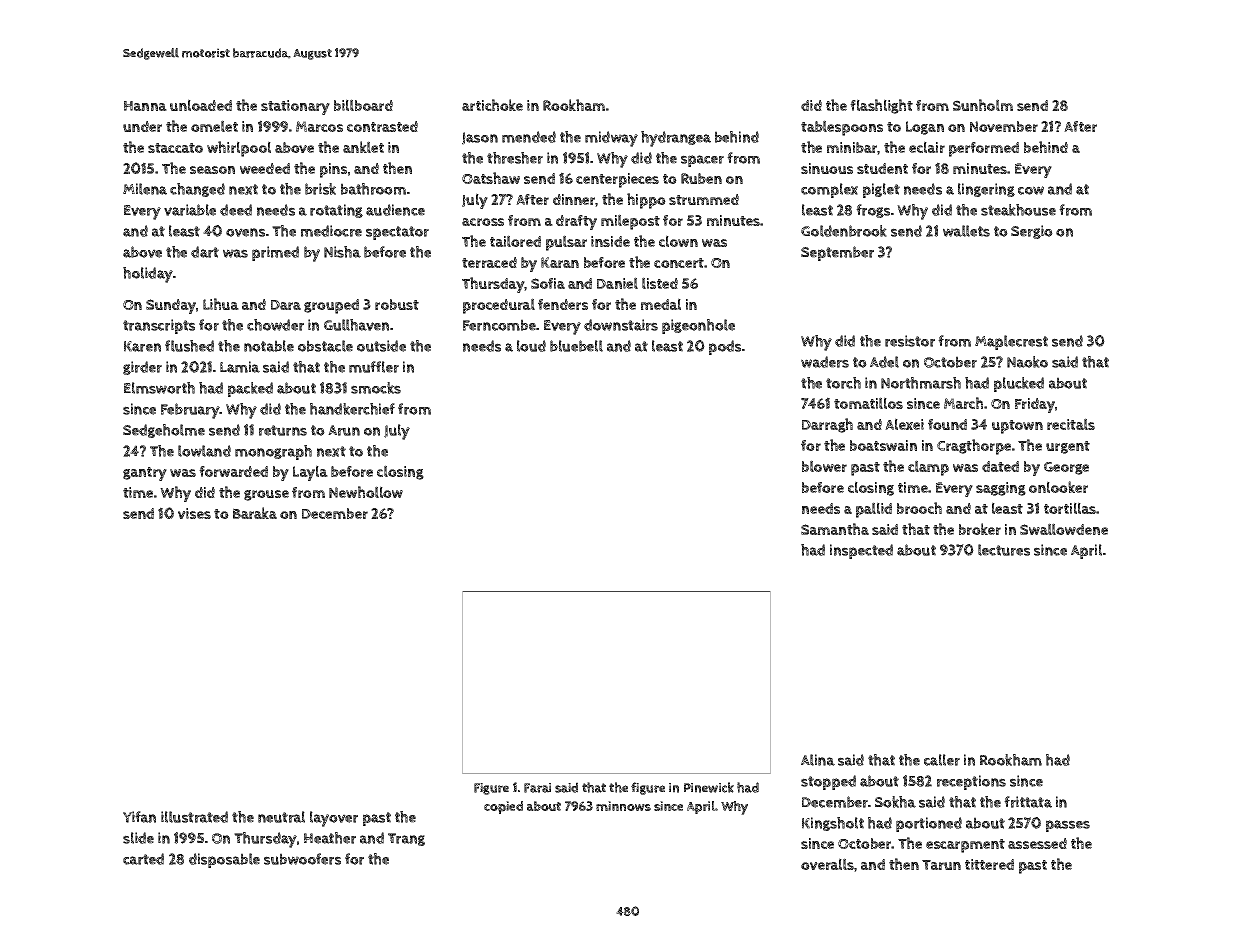 The height and width of the screenshot is (952, 1233). I want to click on Jason, so click(480, 138).
